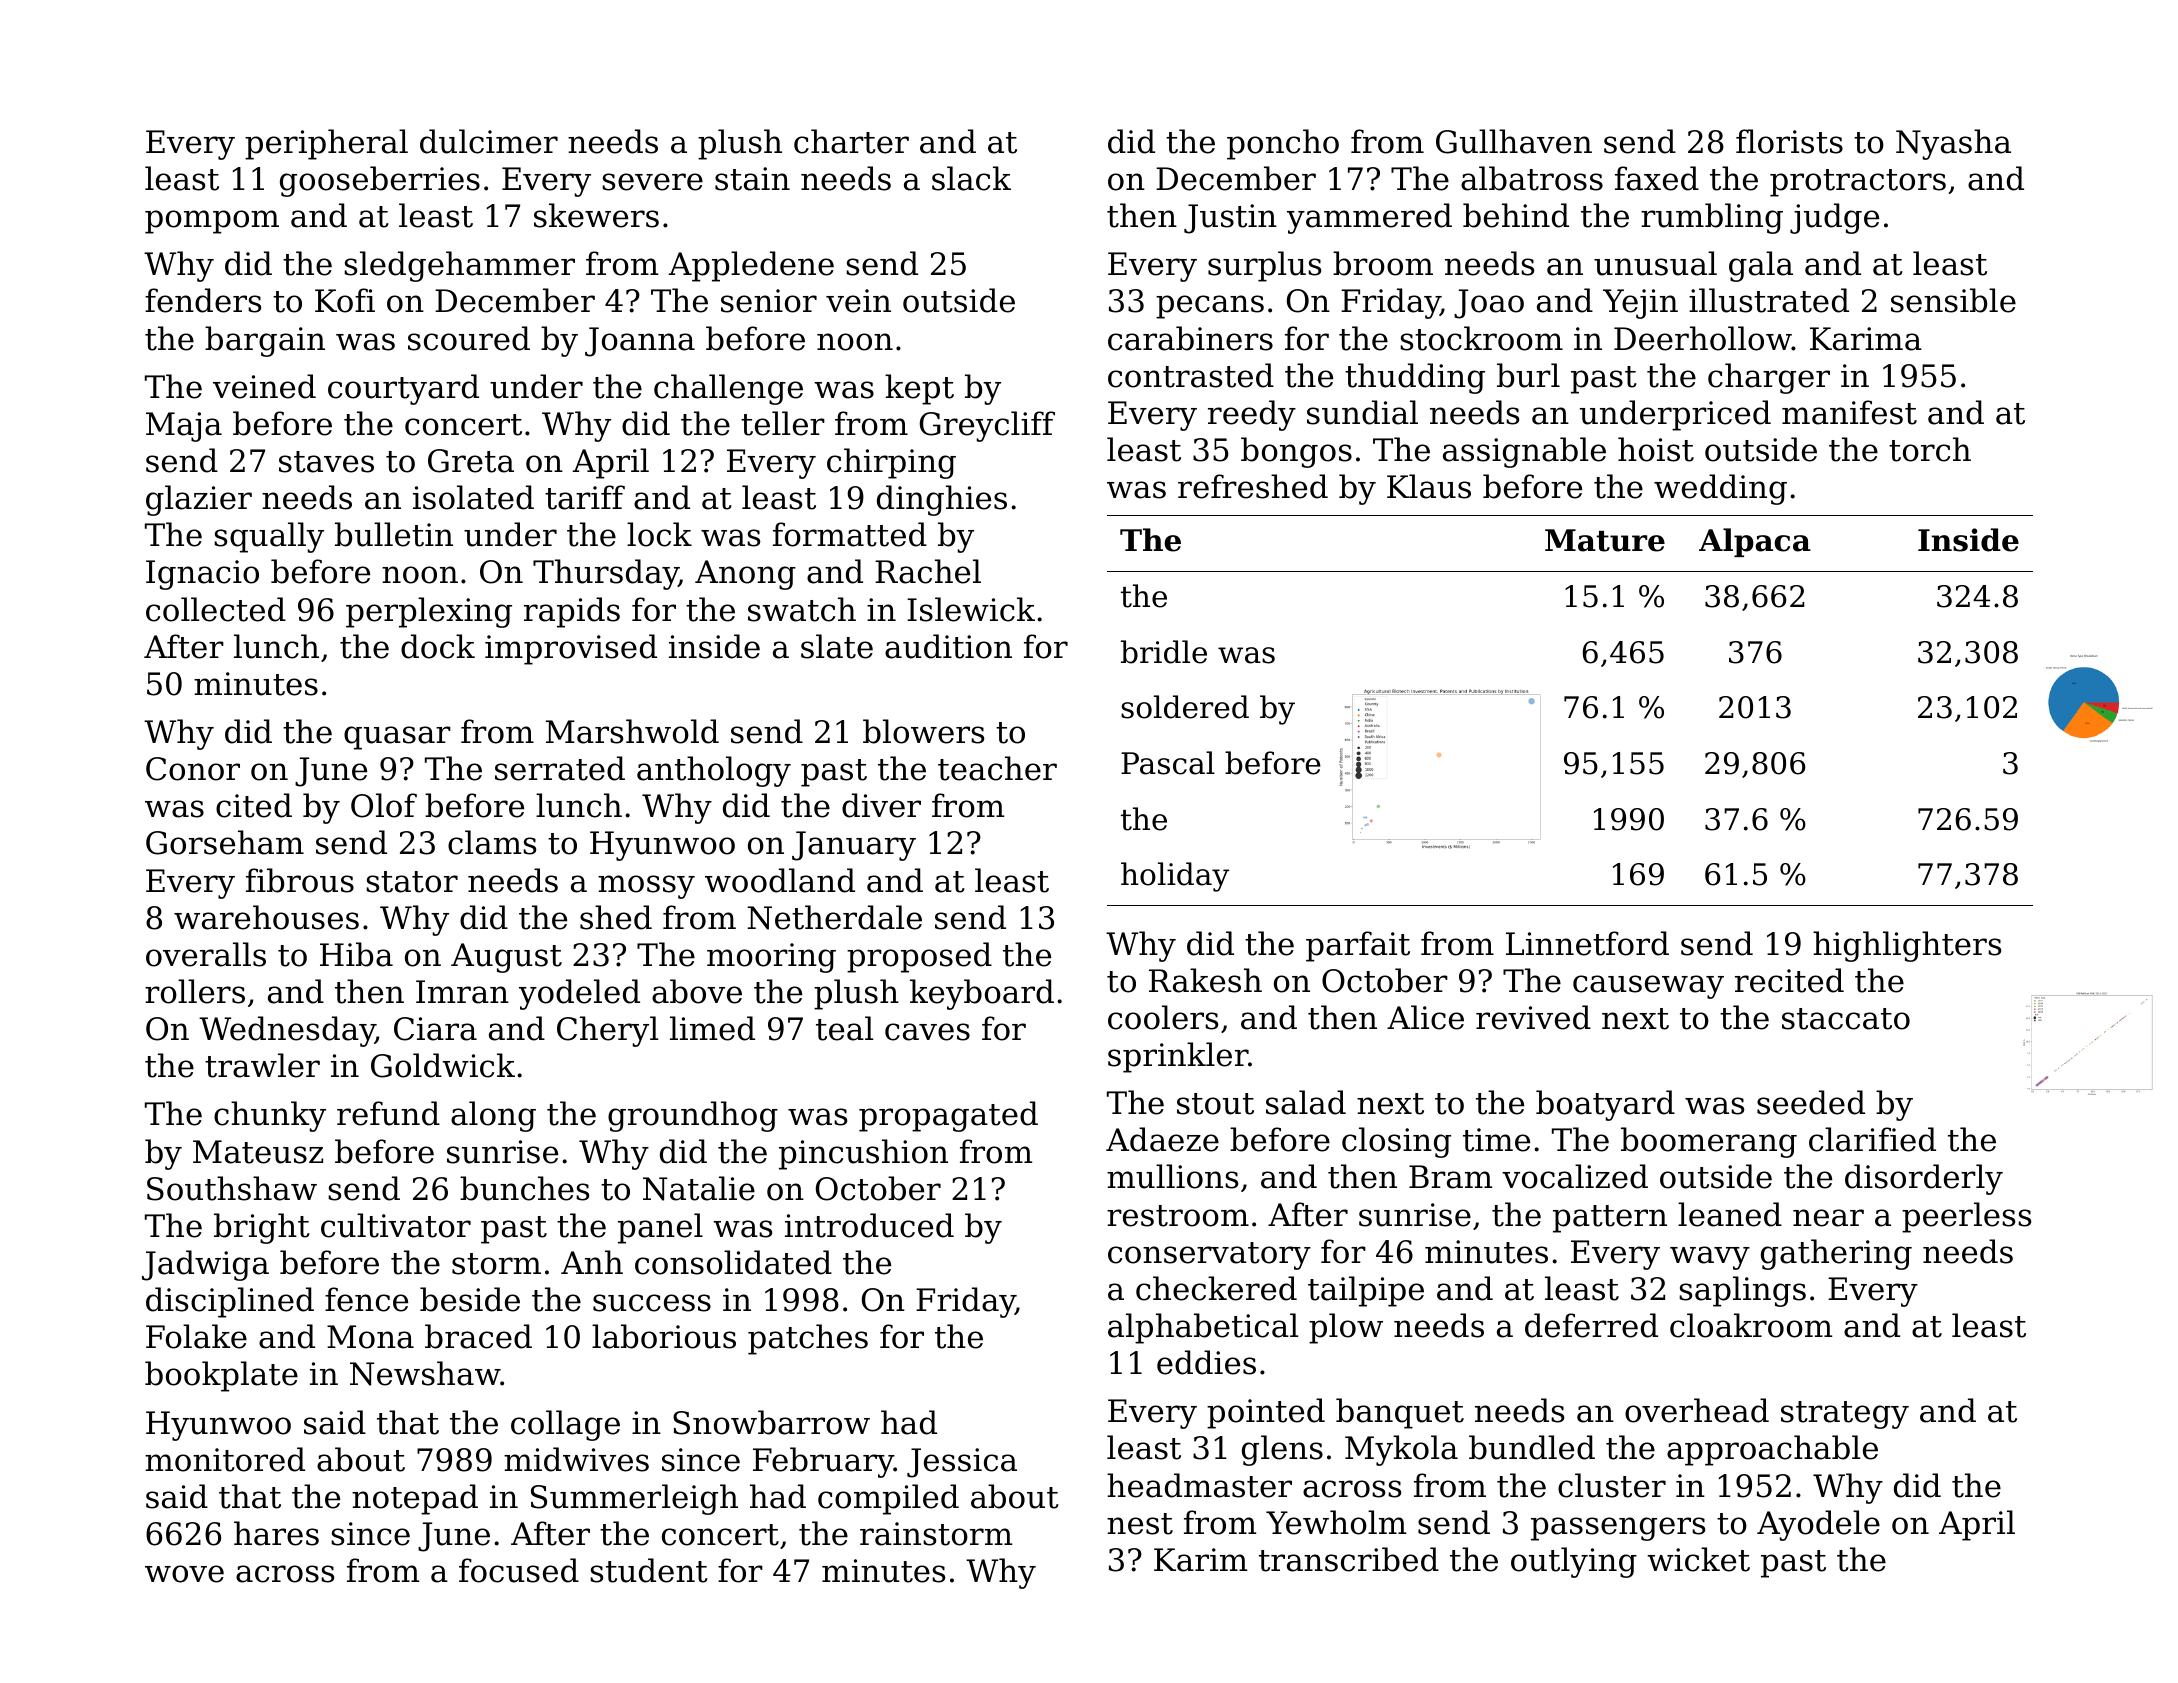  What do you see at coordinates (459, 266) in the document?
I see `sledgehammer` at bounding box center [459, 266].
